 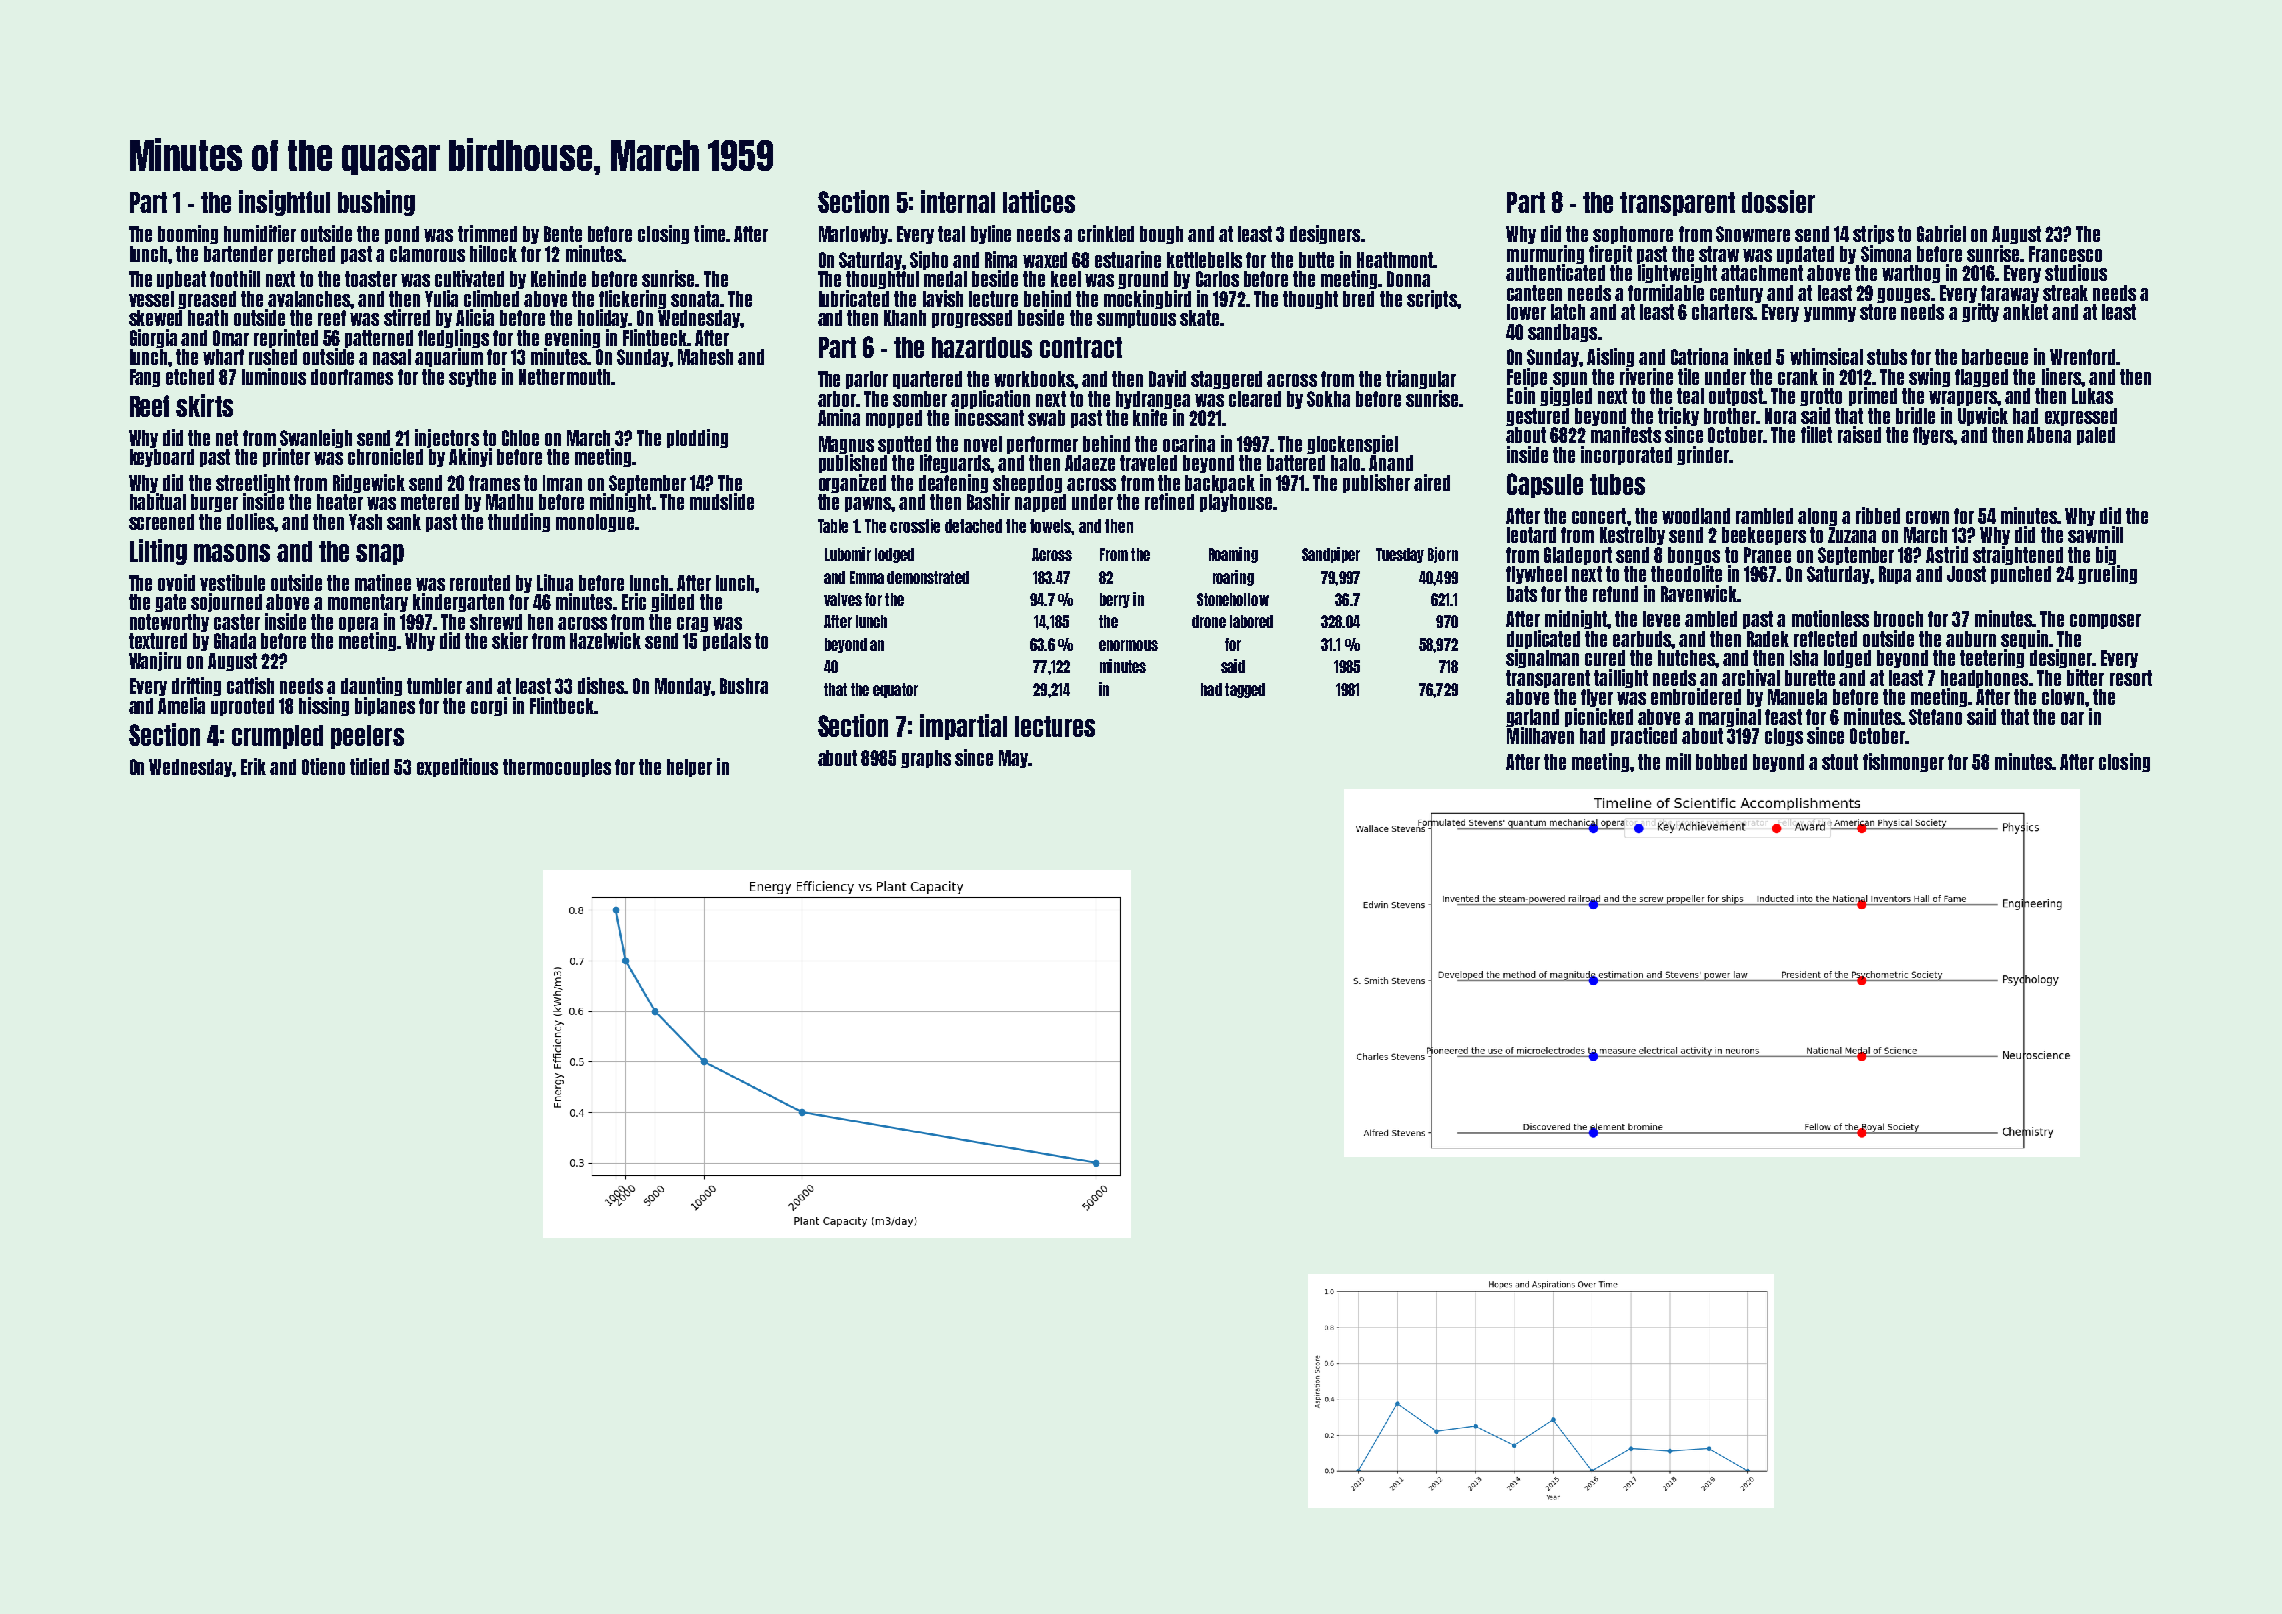 What do you see at coordinates (315, 439) in the image?
I see `Swanleigh` at bounding box center [315, 439].
